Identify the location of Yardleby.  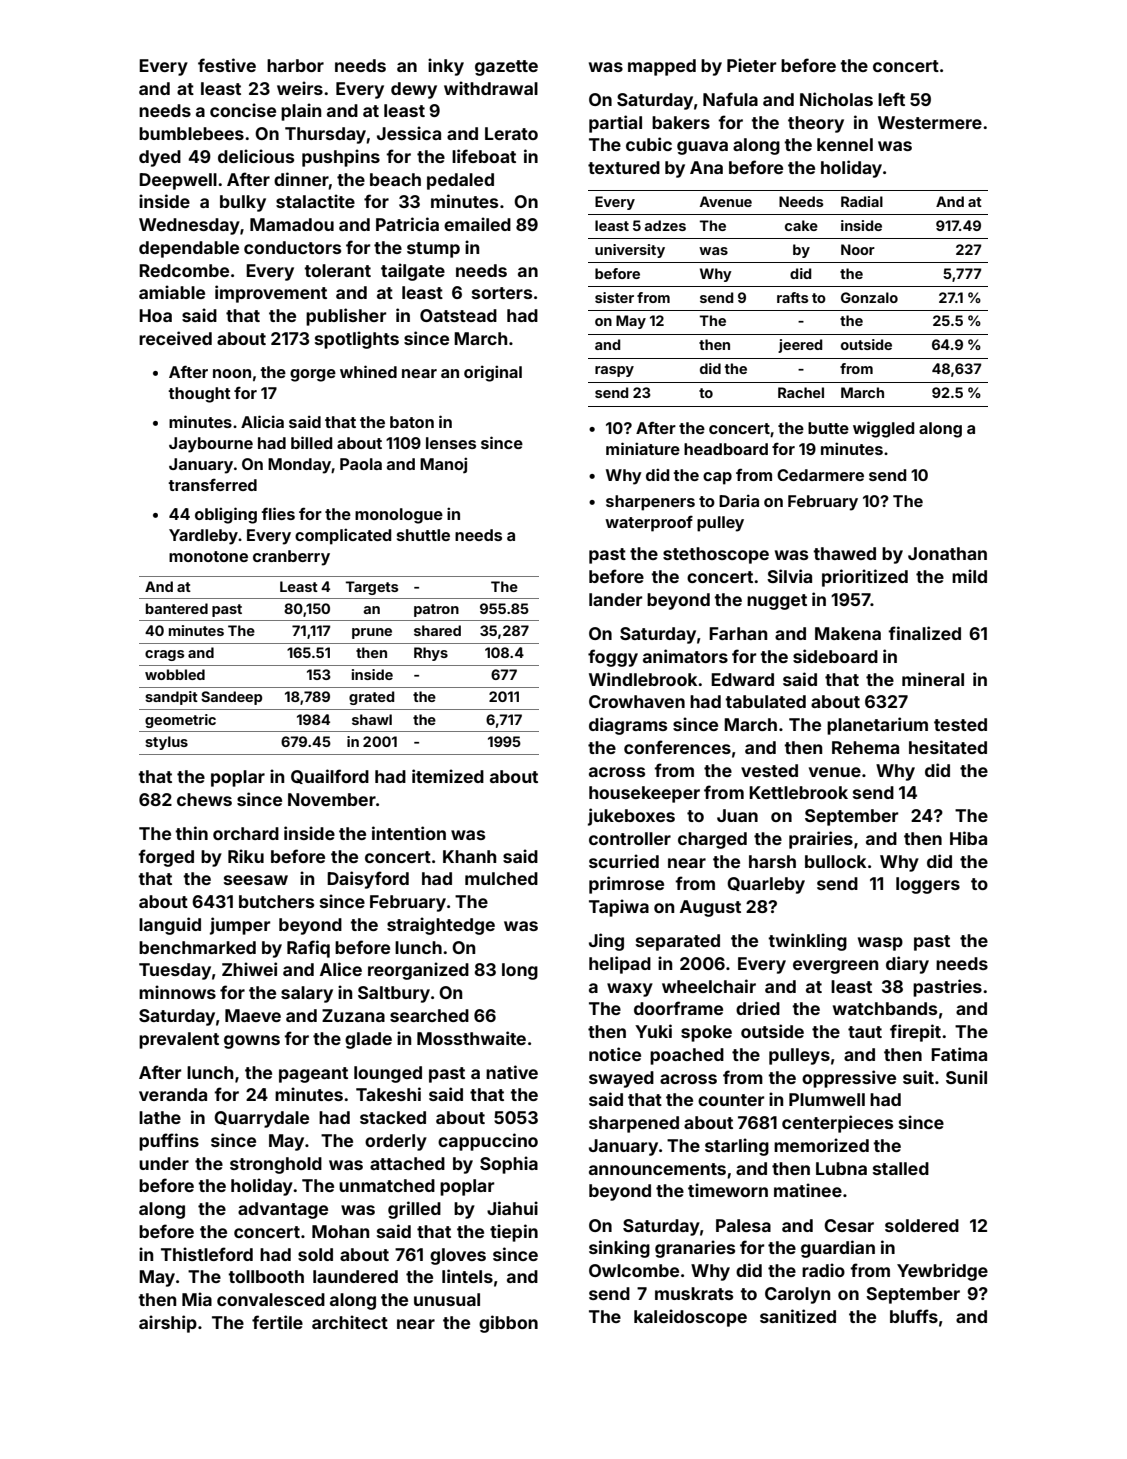
(203, 537).
